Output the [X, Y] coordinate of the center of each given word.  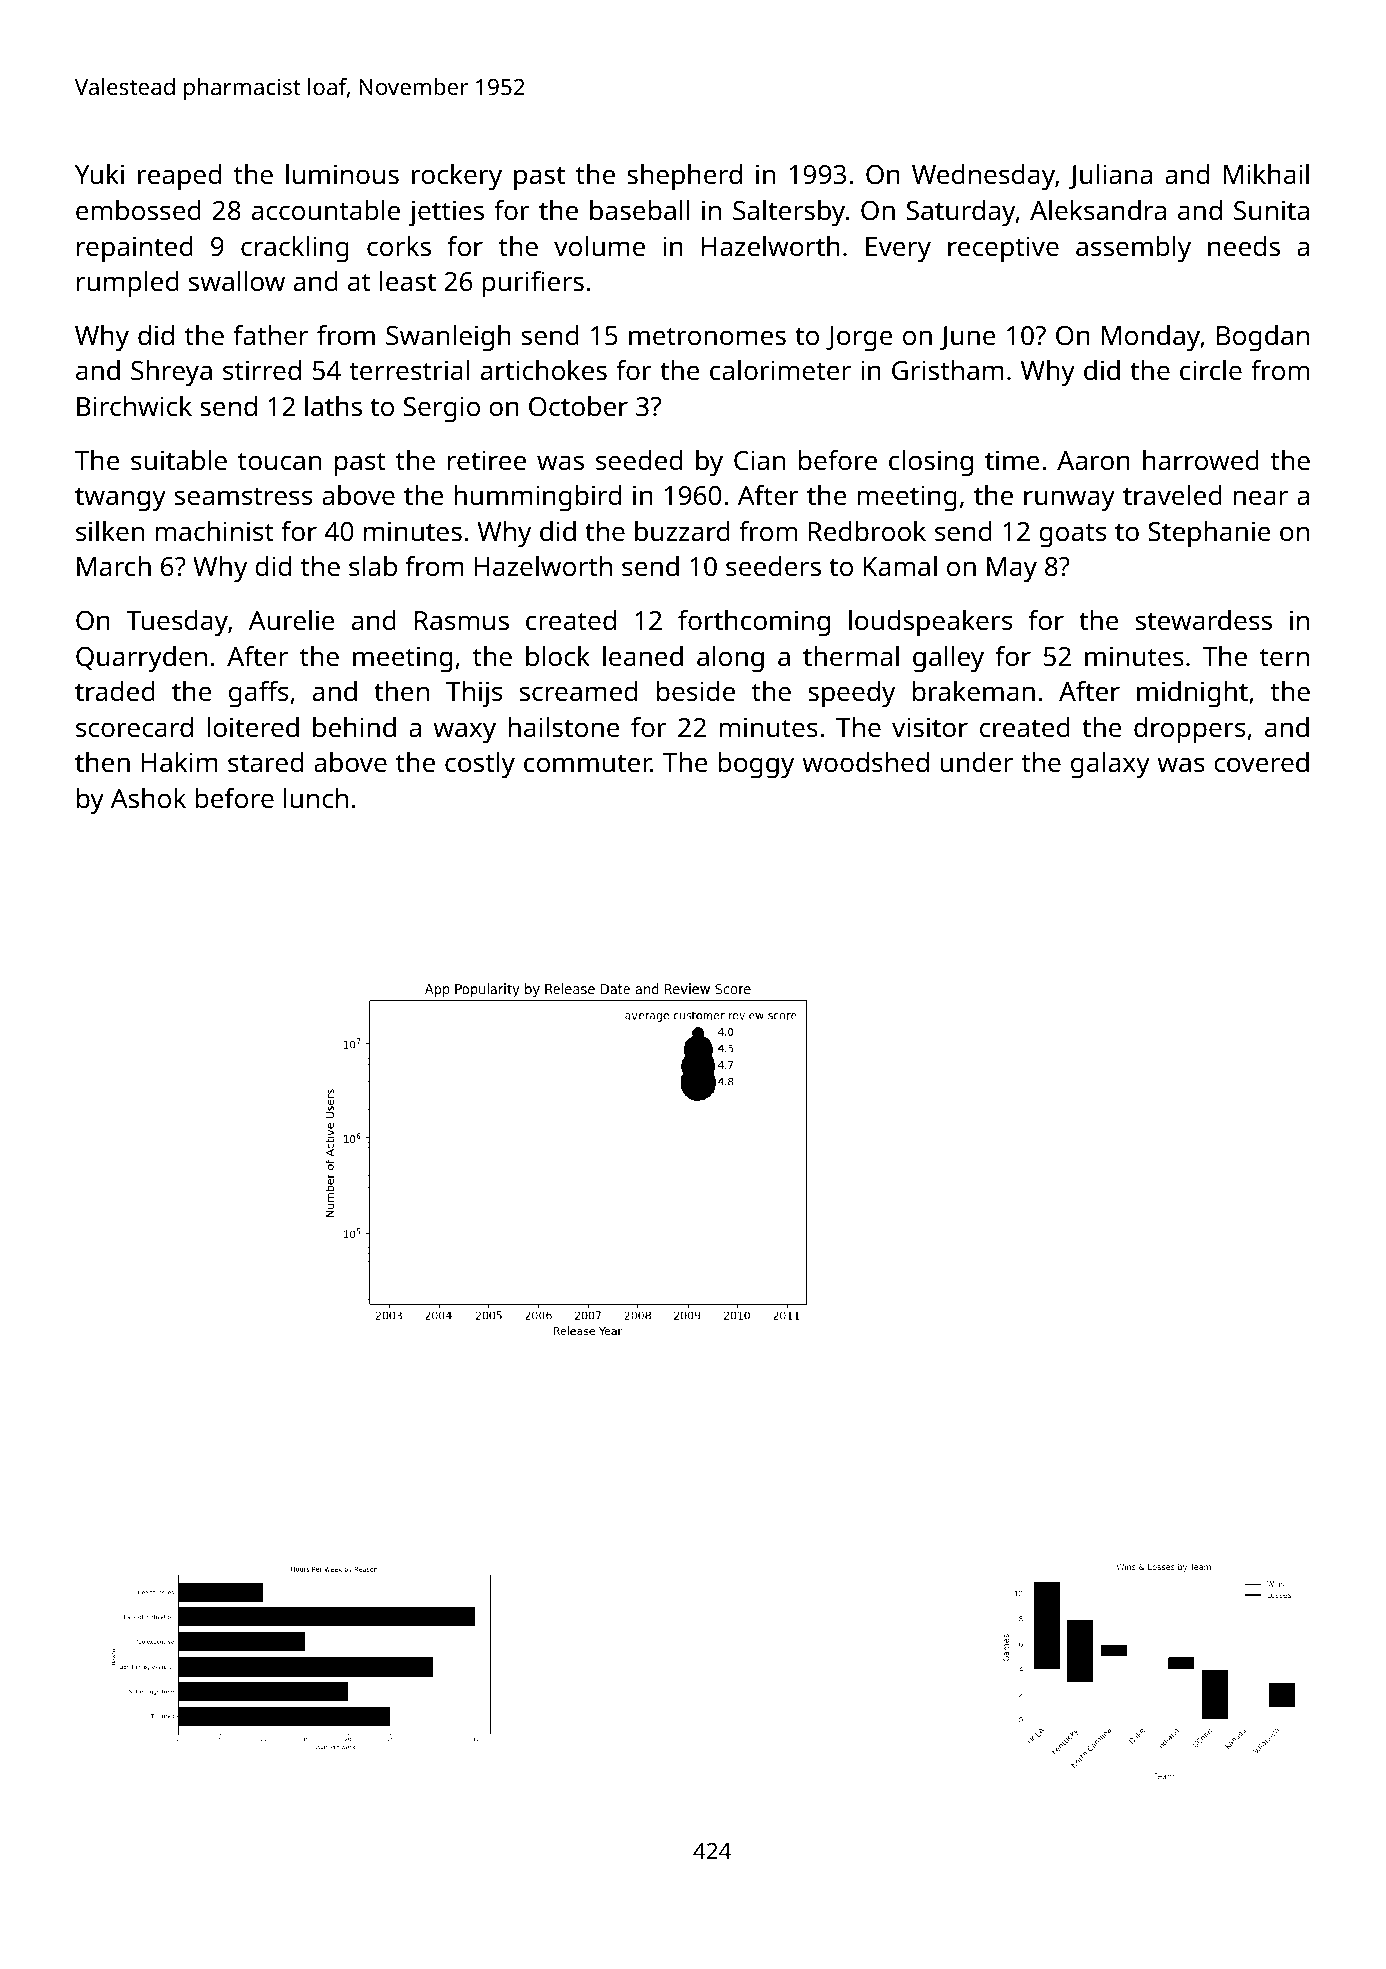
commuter [587, 763]
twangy [120, 499]
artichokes [544, 370]
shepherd [684, 177]
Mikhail [1266, 174]
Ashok [148, 798]
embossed [138, 210]
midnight [1192, 694]
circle [1211, 370]
